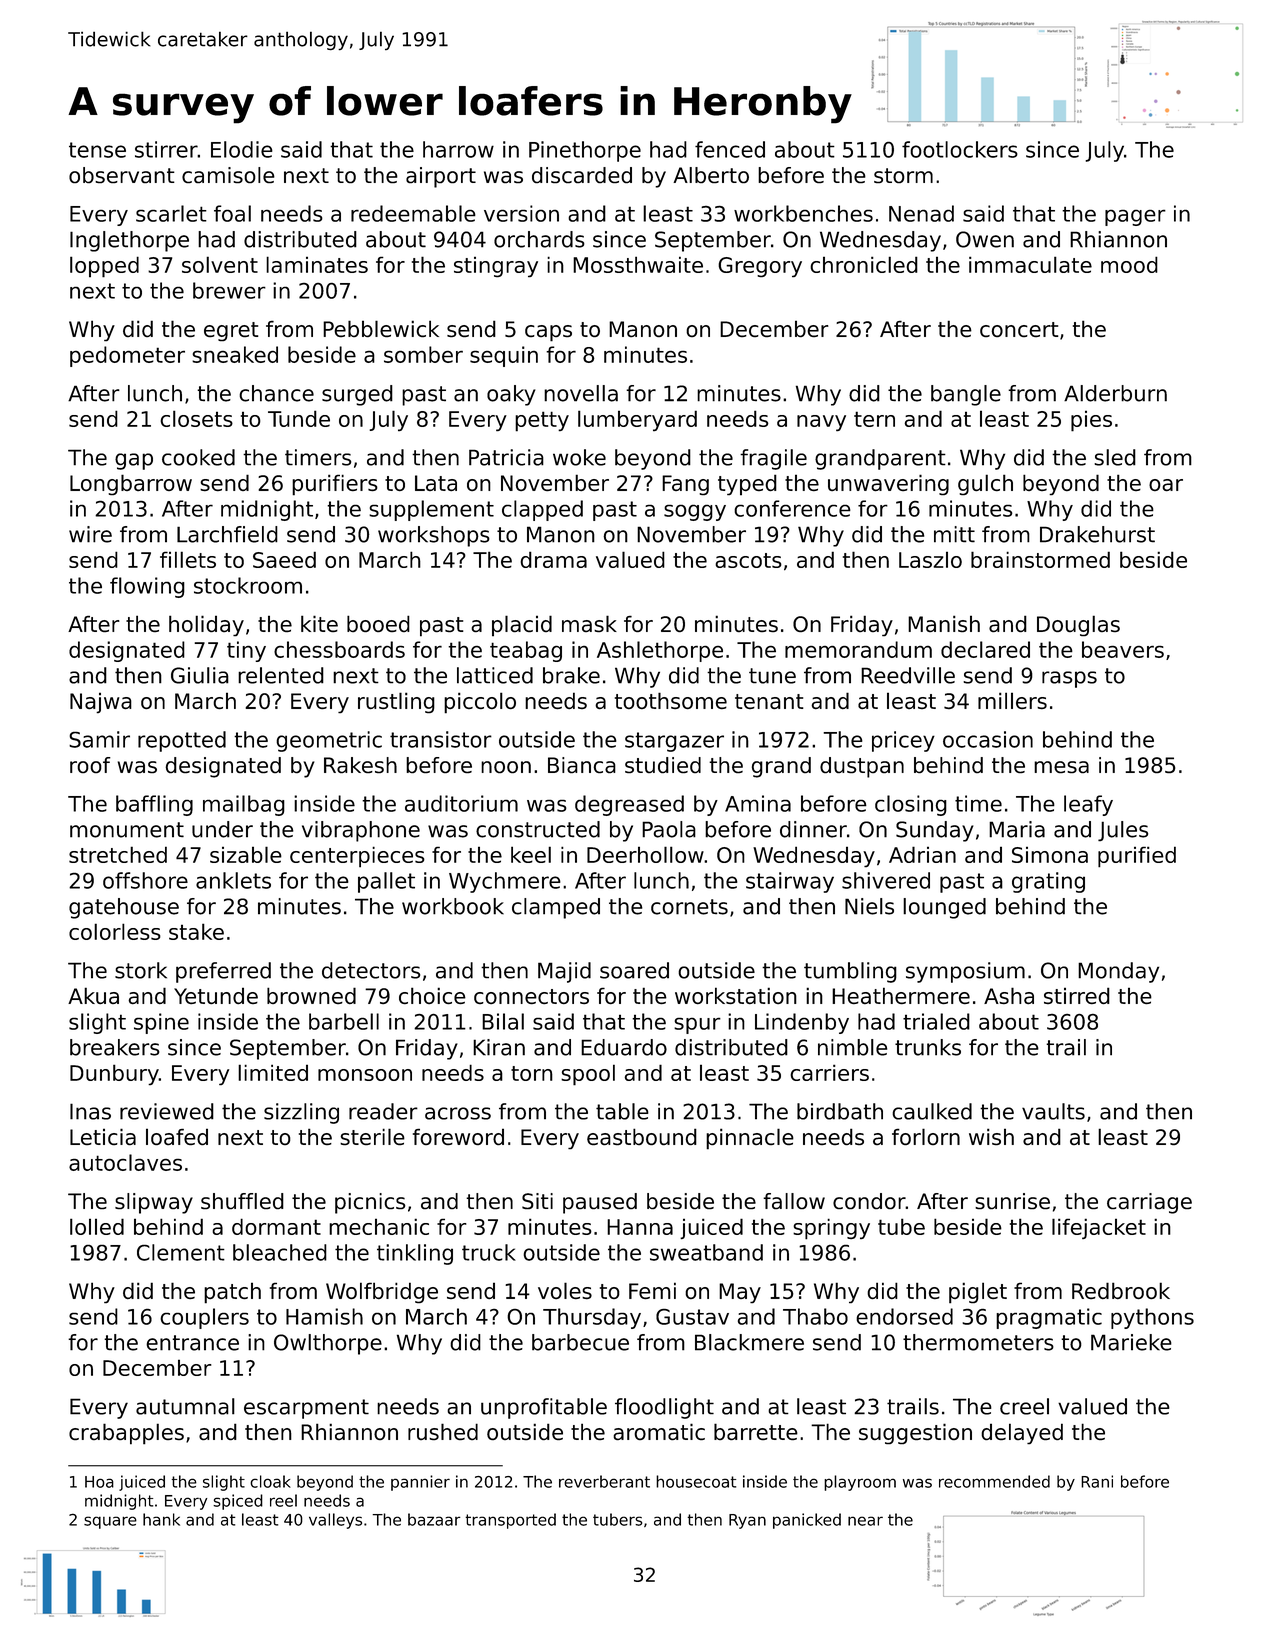 The image size is (1265, 1638). I want to click on stirrer, so click(166, 149).
